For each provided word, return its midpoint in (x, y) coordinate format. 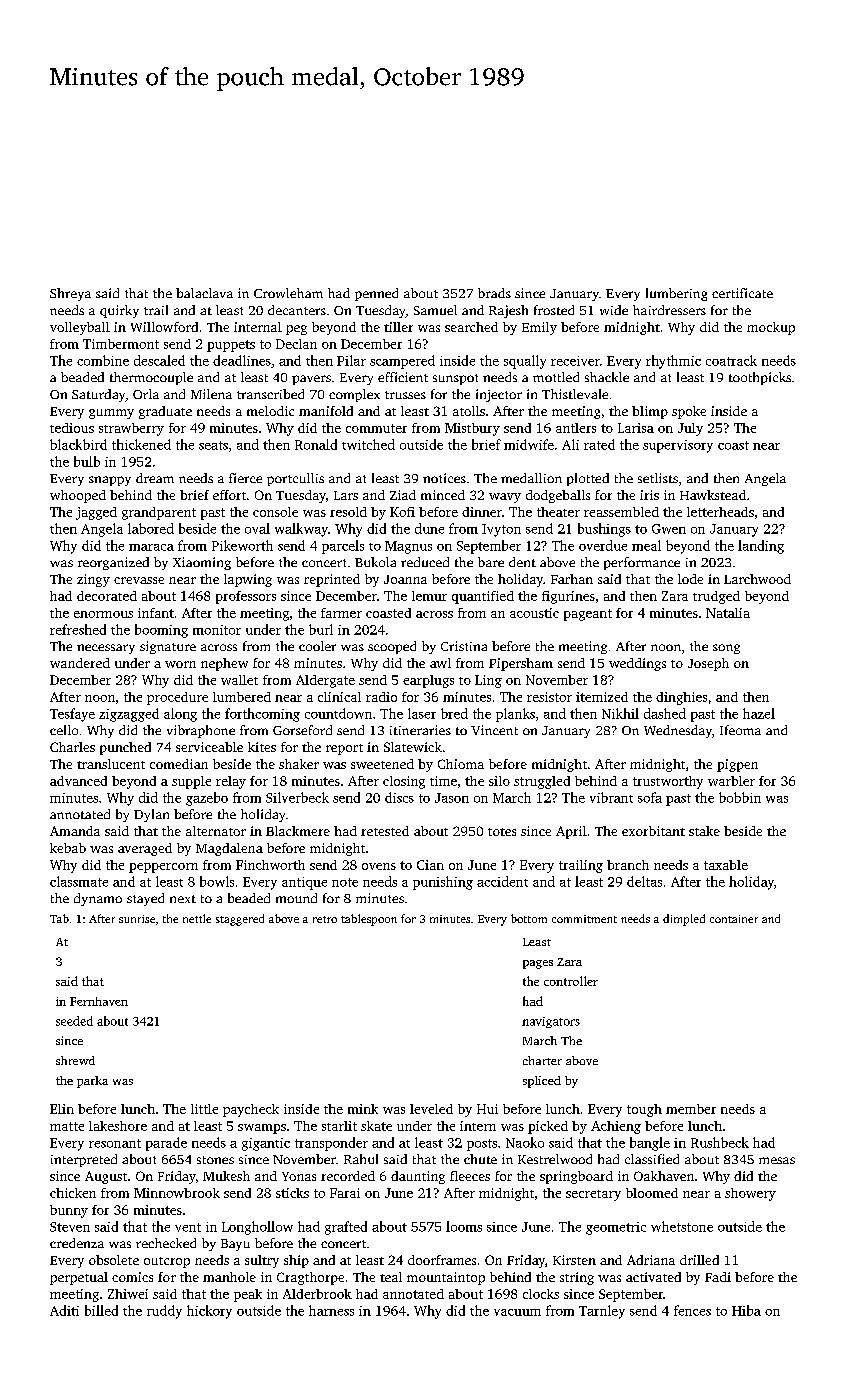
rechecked (166, 1243)
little (204, 1109)
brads (494, 293)
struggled (542, 782)
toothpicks (760, 378)
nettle (197, 918)
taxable (726, 865)
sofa (650, 797)
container (734, 919)
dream (155, 478)
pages (538, 964)
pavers (311, 380)
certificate (742, 293)
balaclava (204, 293)
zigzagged (129, 715)
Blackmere (298, 831)
